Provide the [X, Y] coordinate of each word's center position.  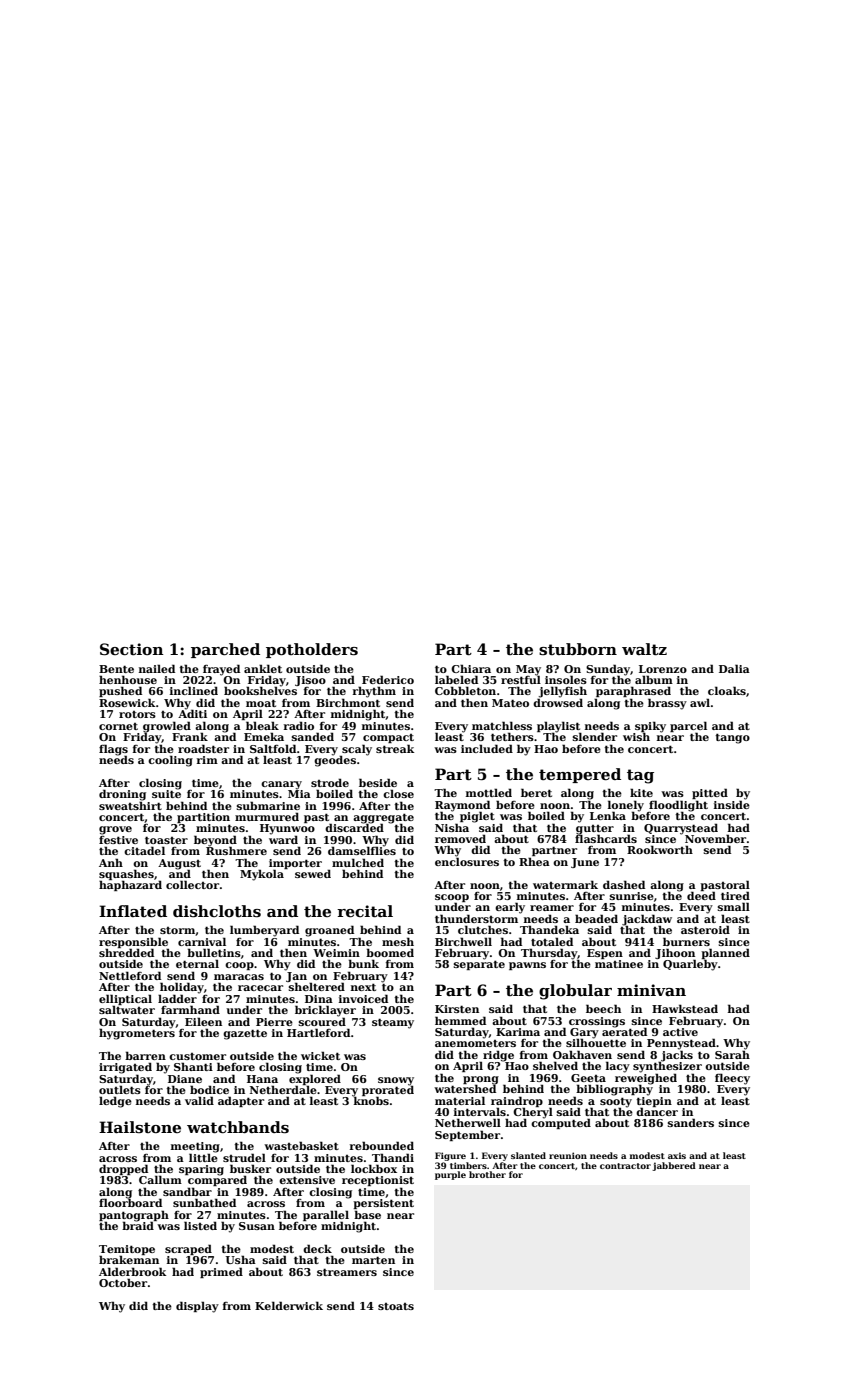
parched [225, 650]
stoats [396, 1306]
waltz [644, 649]
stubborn [578, 649]
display [197, 1307]
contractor [625, 1166]
